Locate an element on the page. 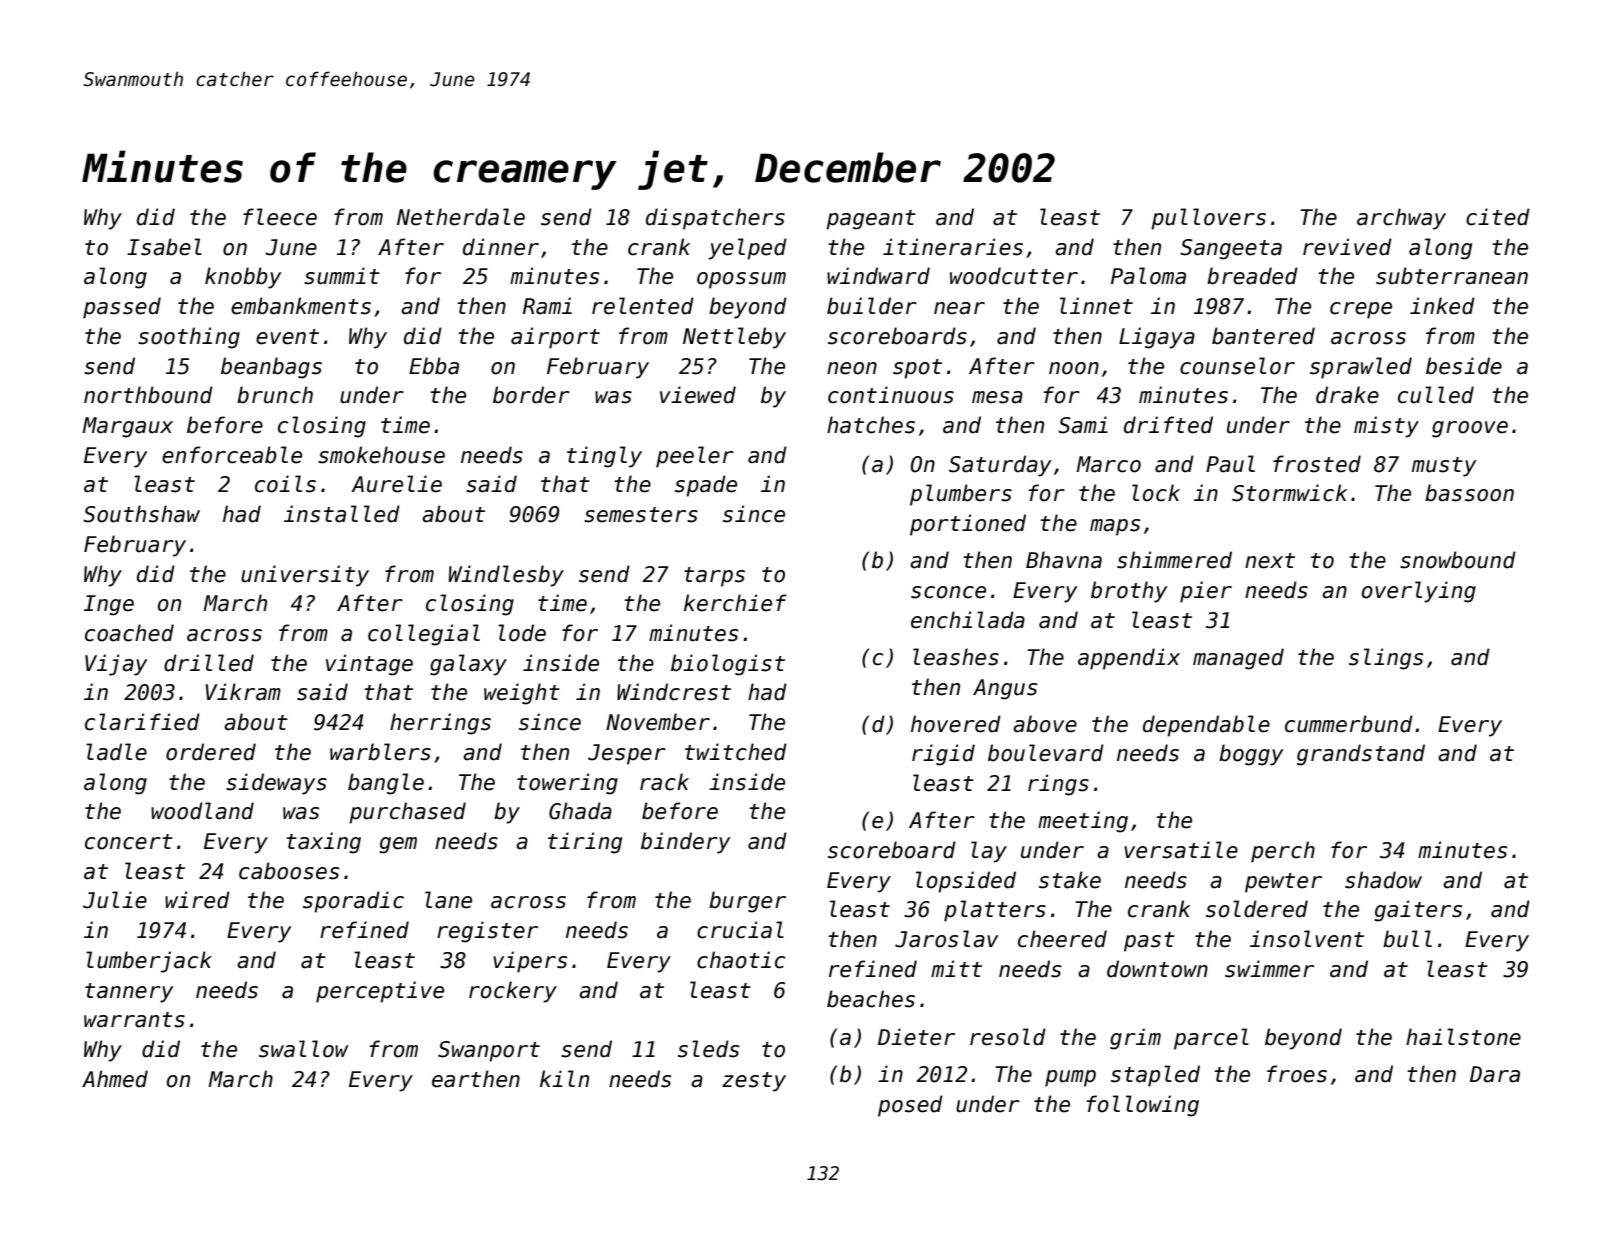 This page has height=1246, width=1613. grandstand is located at coordinates (1361, 755).
